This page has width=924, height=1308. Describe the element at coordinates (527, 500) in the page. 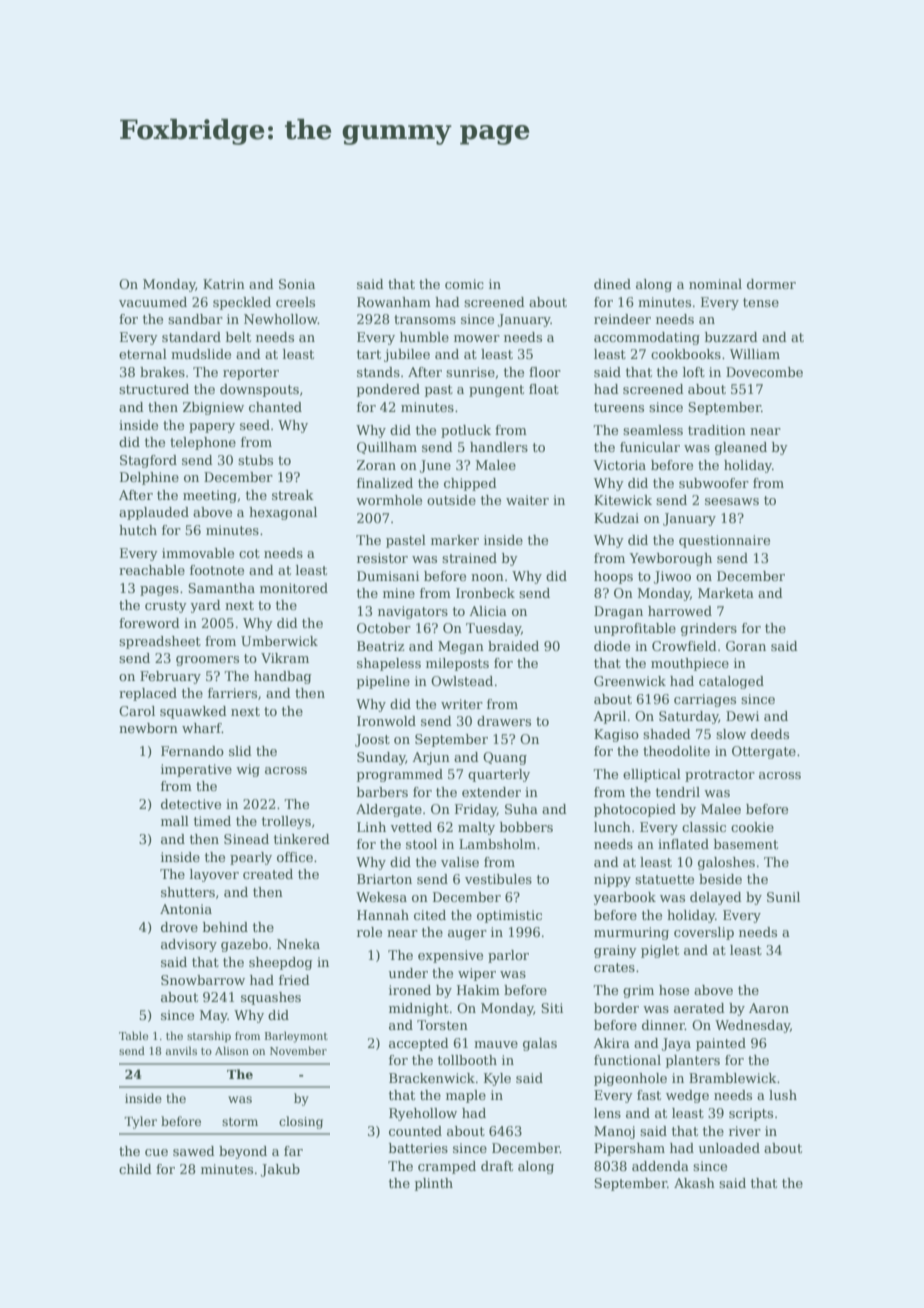

I see `waiter` at that location.
